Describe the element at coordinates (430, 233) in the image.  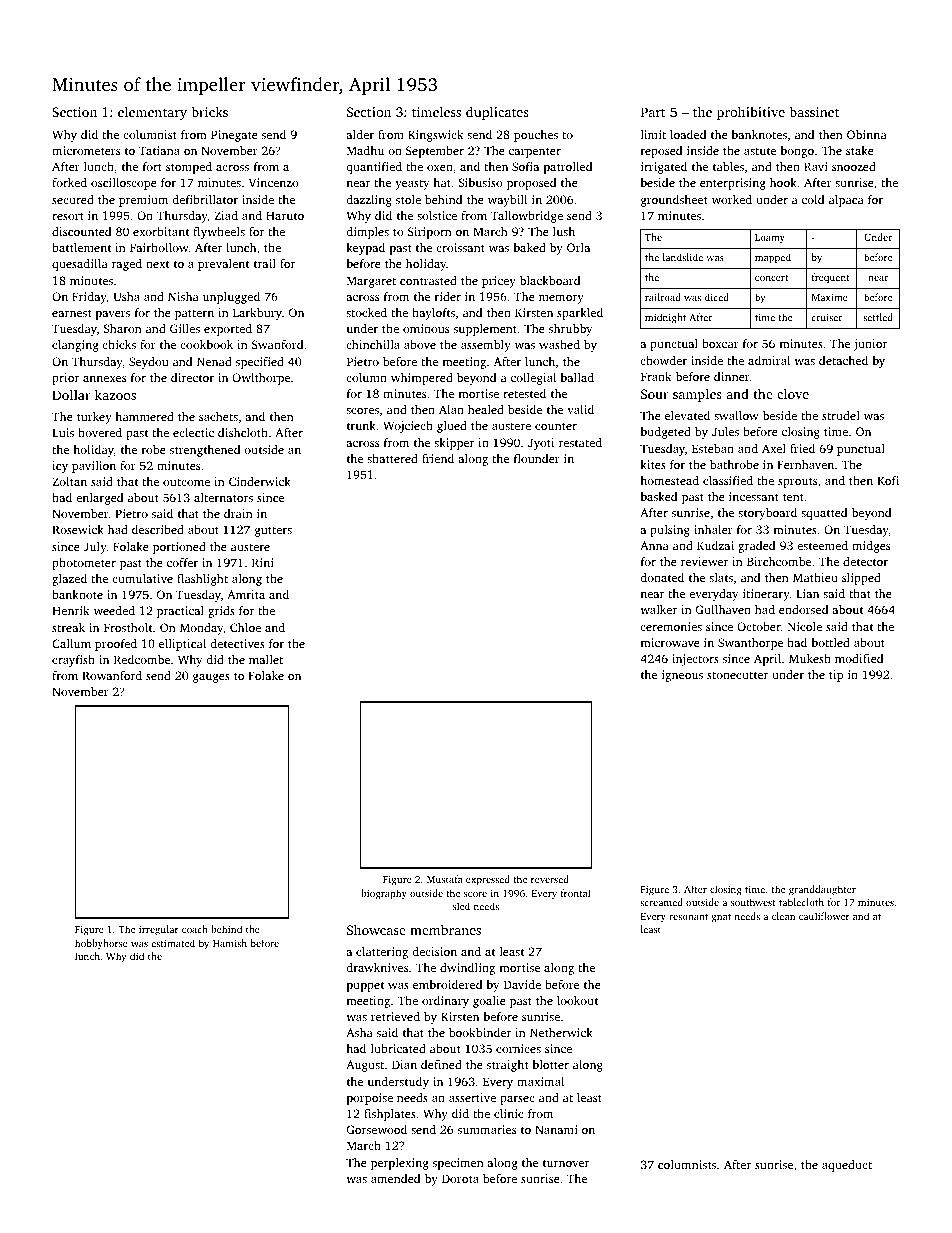
I see `Siriporn` at that location.
